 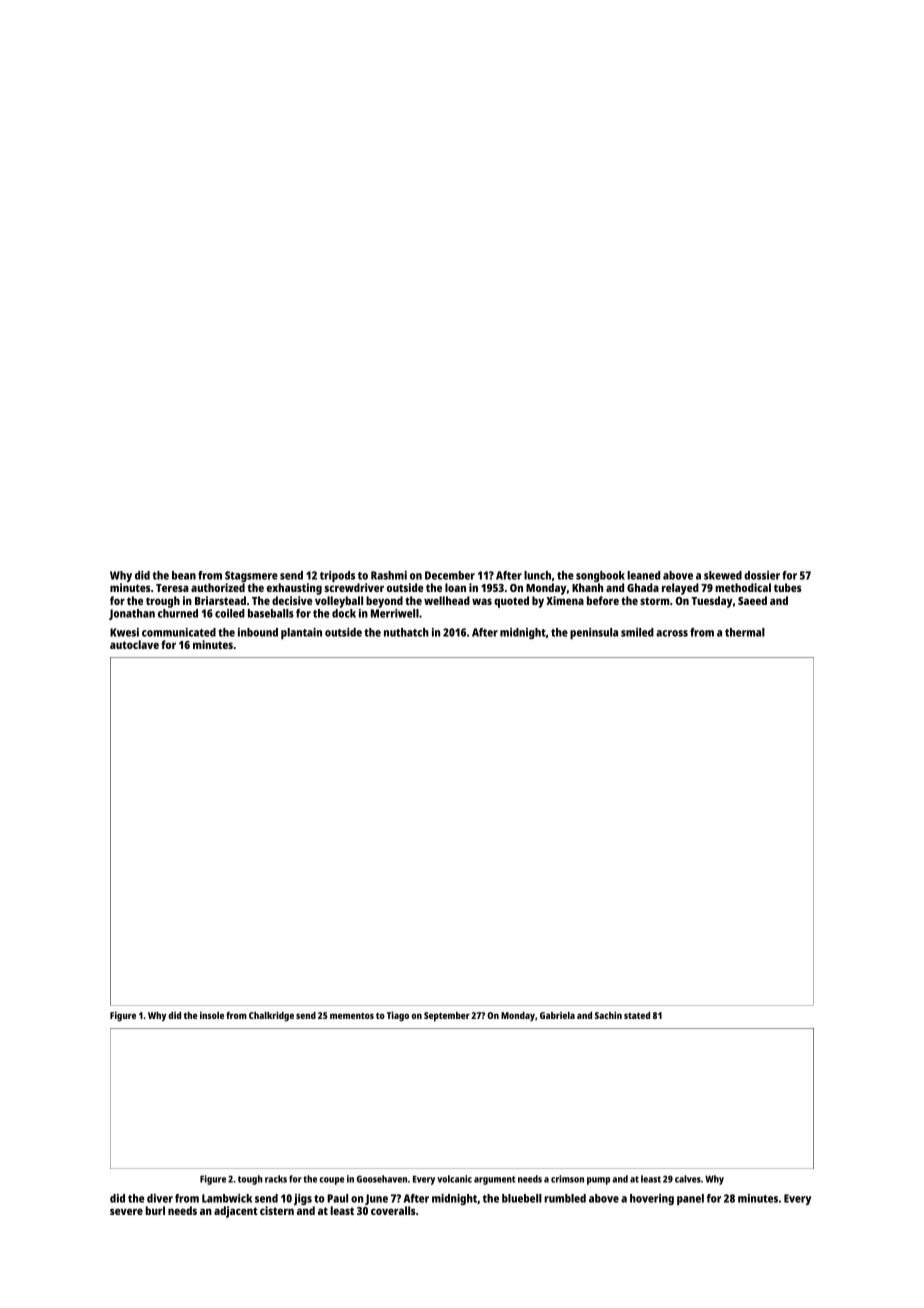 I want to click on thermal, so click(x=745, y=632).
